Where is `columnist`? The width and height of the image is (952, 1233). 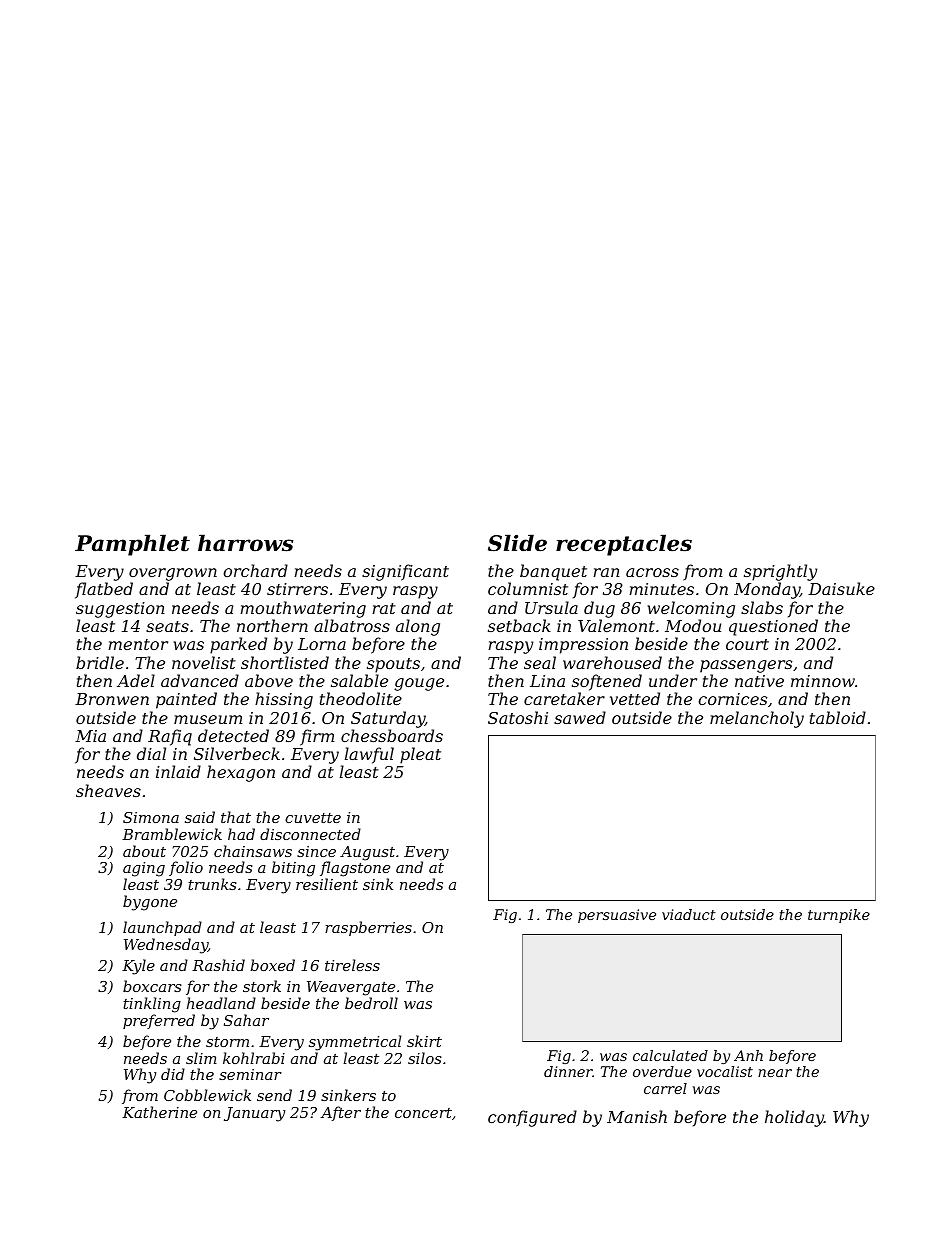 columnist is located at coordinates (528, 588).
